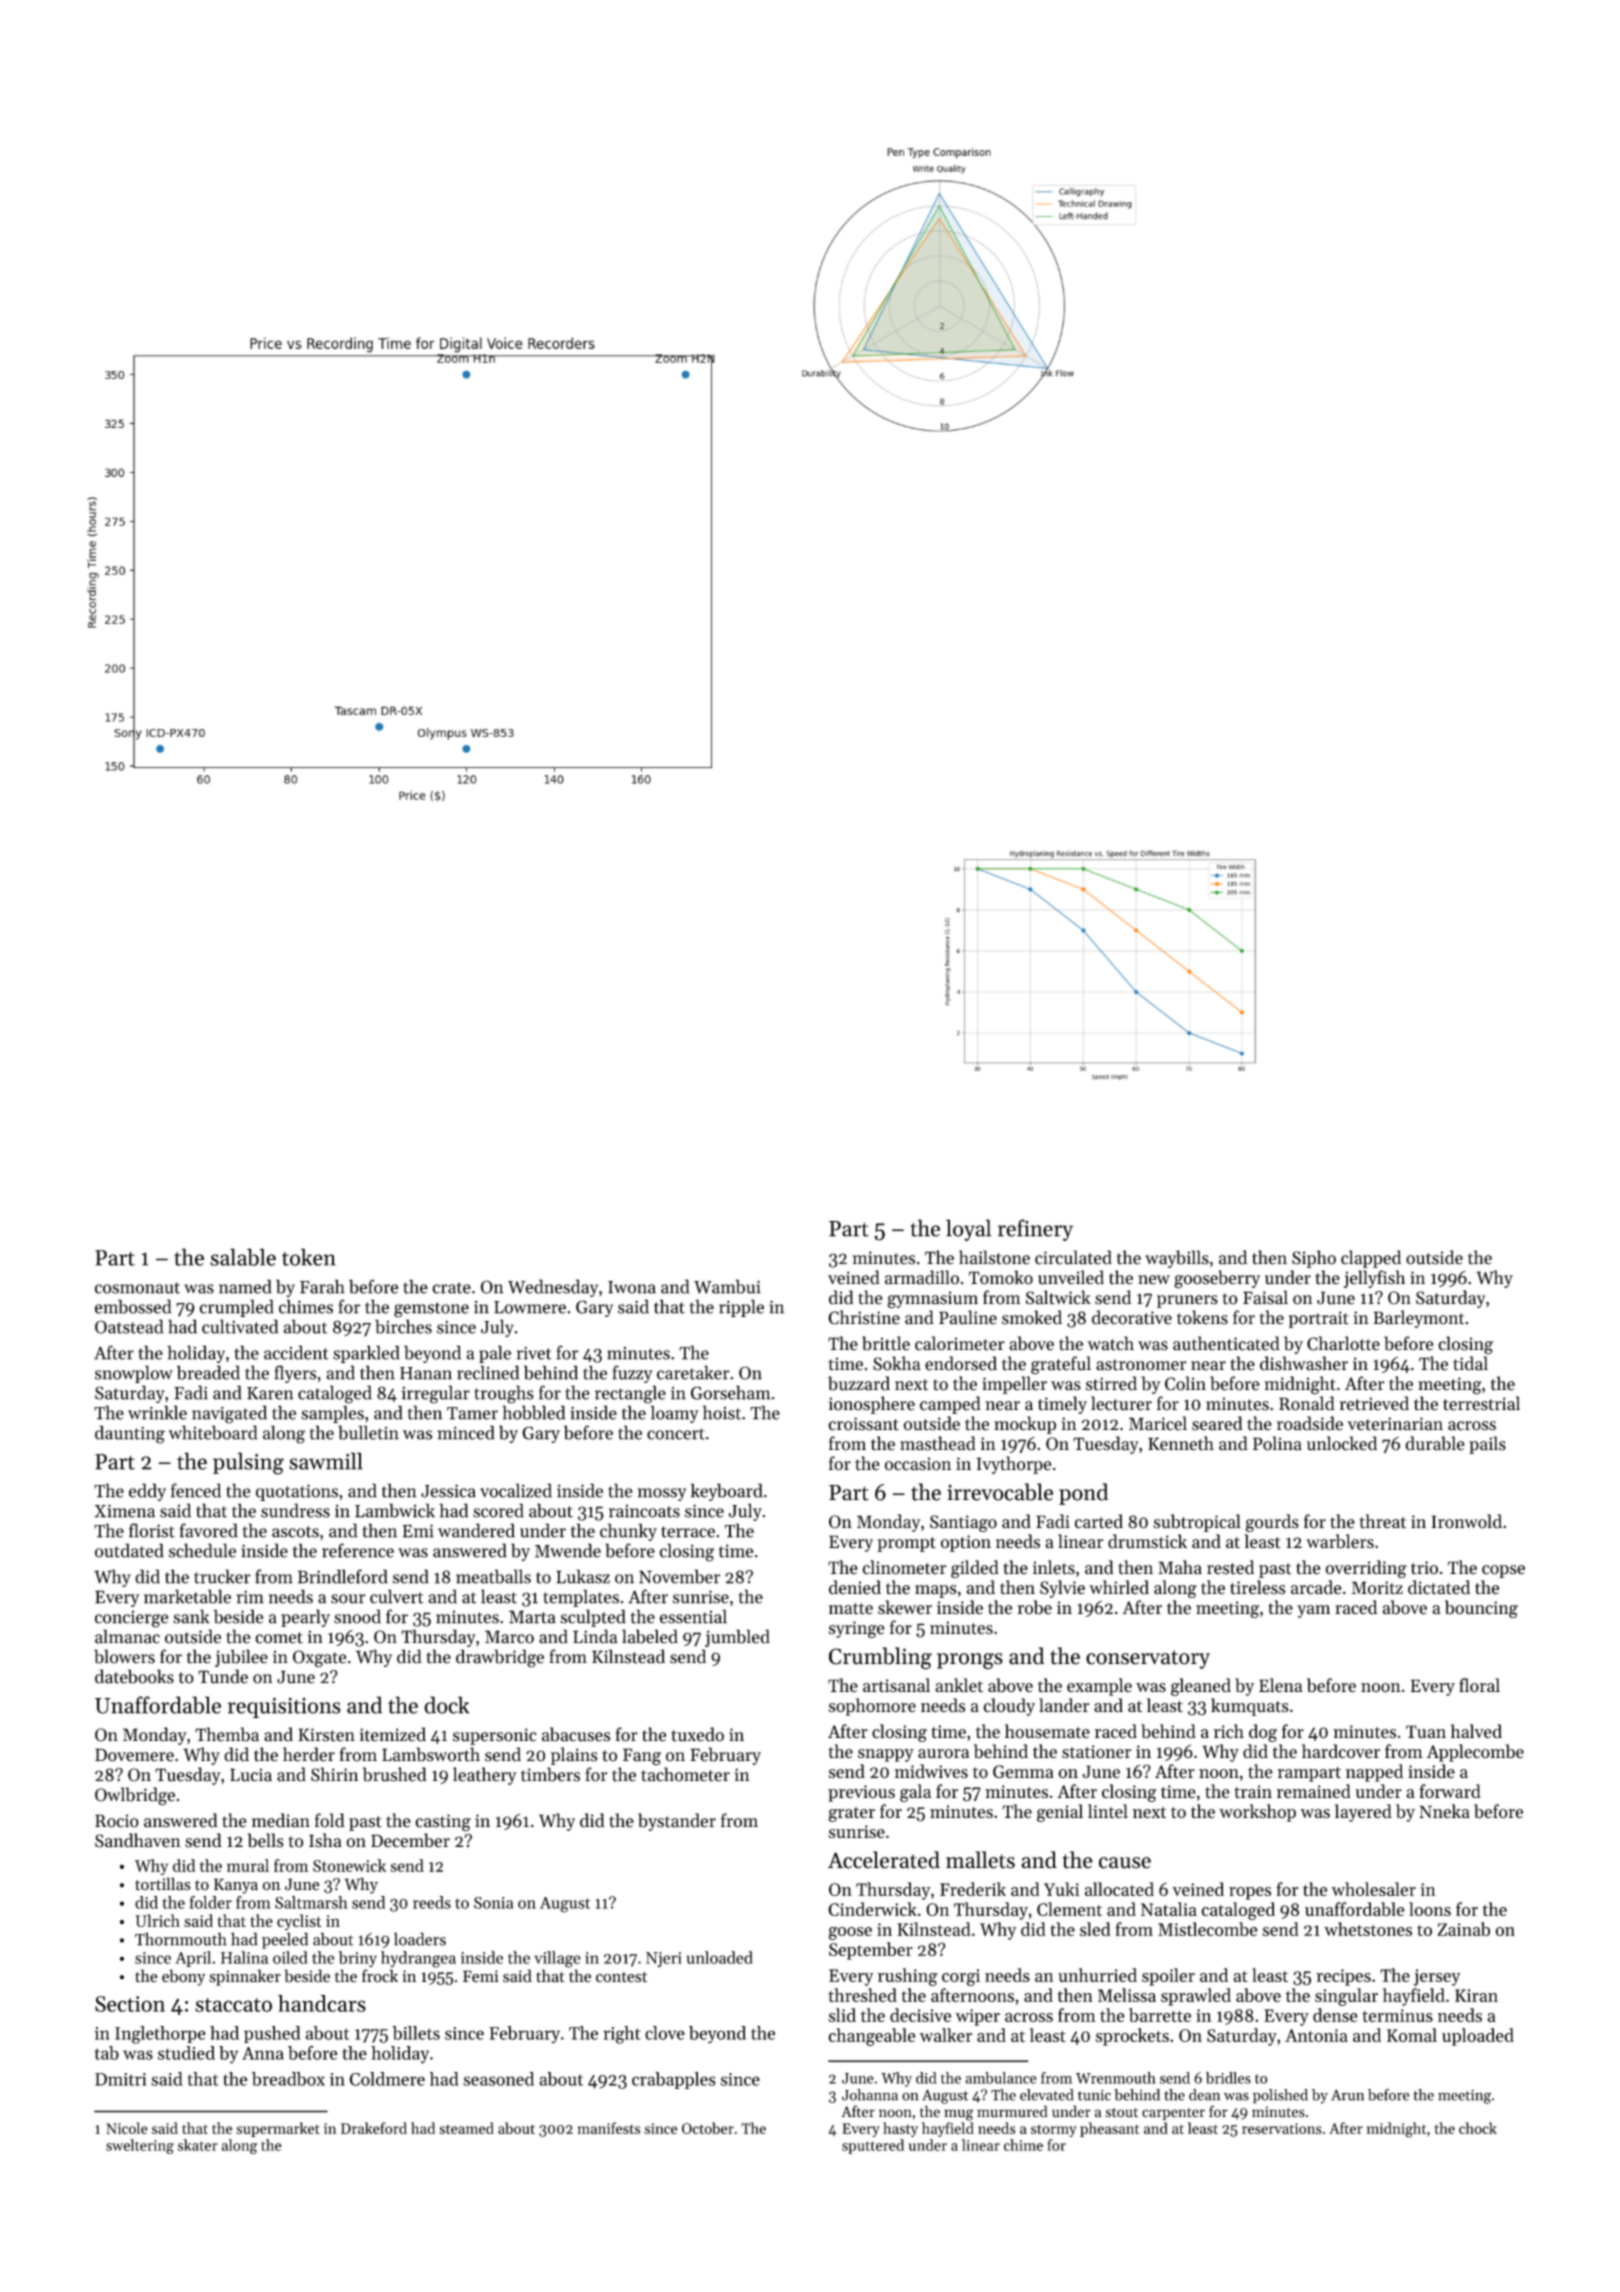  Describe the element at coordinates (1478, 2037) in the screenshot. I see `uploaded` at that location.
